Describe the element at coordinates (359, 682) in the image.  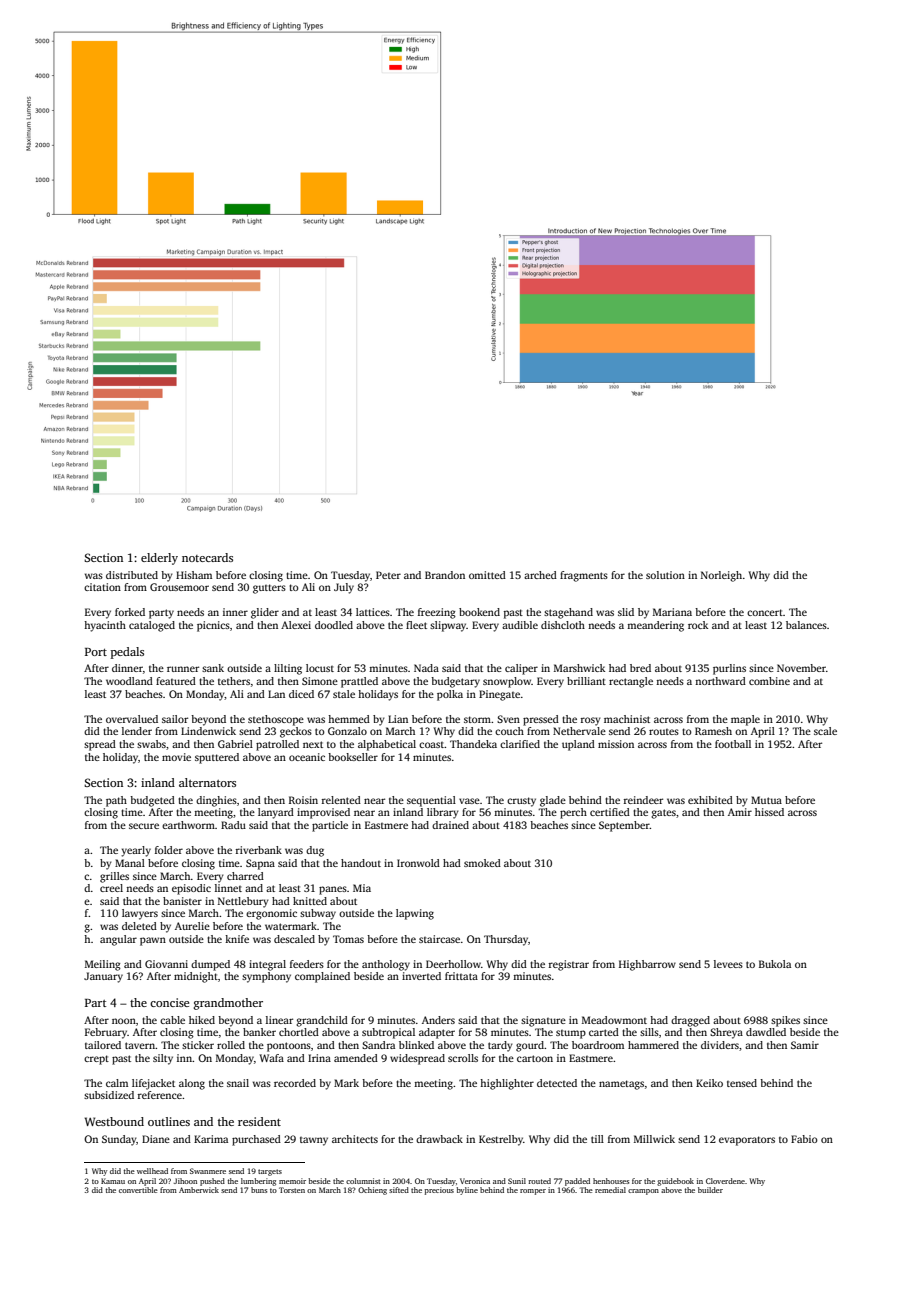
I see `prattled` at that location.
